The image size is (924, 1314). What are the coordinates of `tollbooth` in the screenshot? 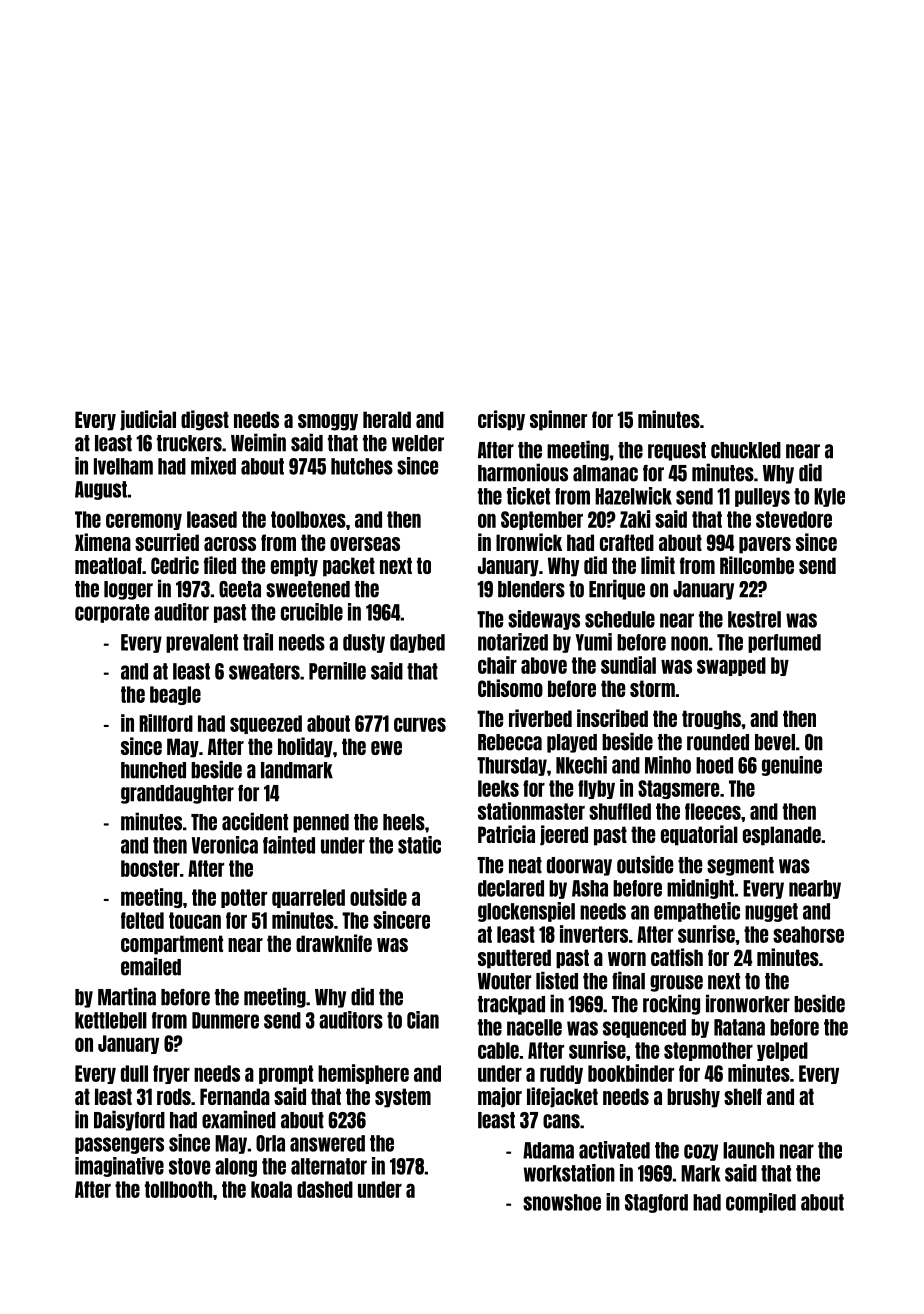 It's located at (178, 1189).
